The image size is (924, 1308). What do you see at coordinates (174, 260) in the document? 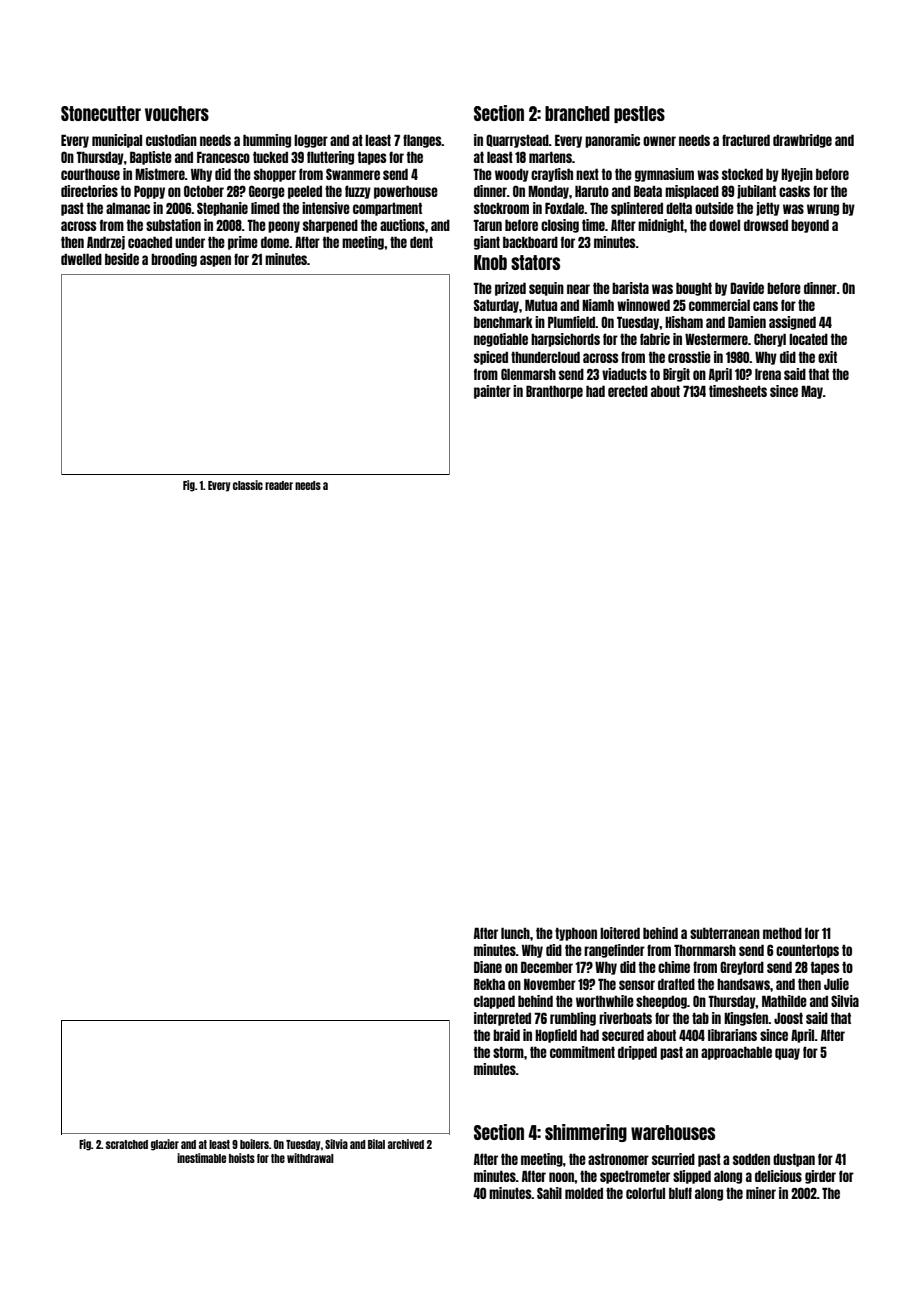
I see `brooding` at bounding box center [174, 260].
